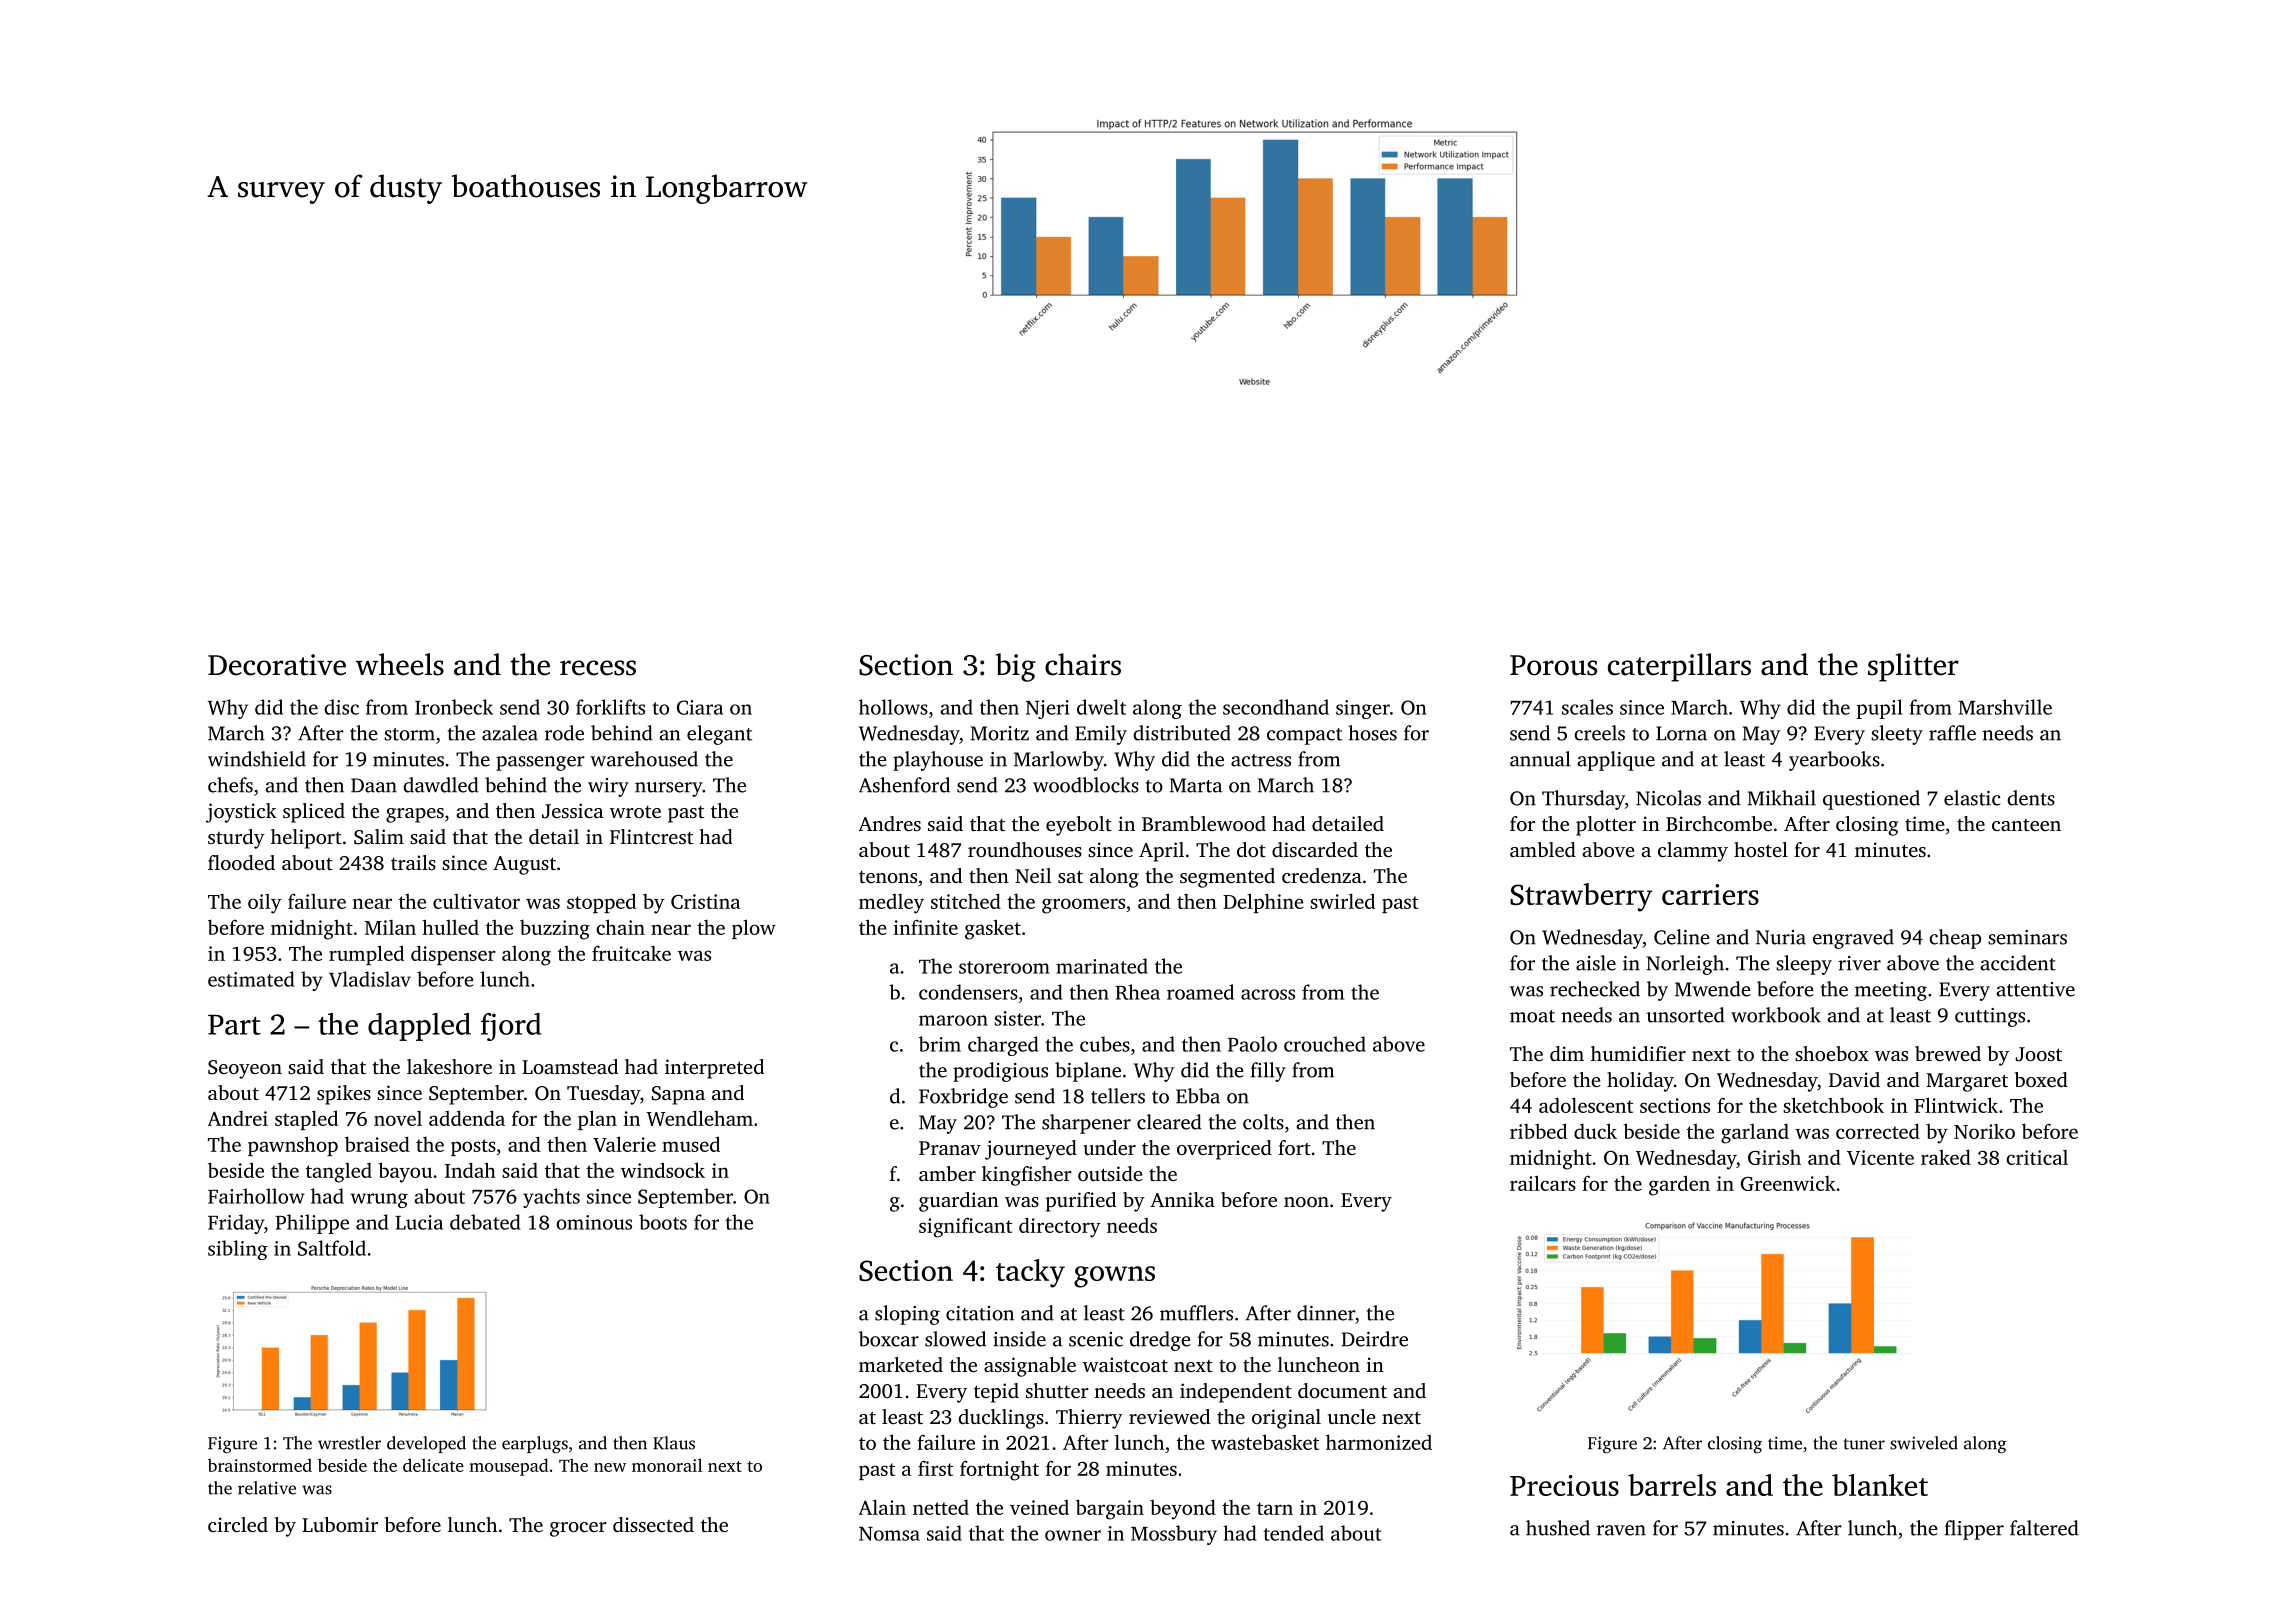 This screenshot has height=1620, width=2292. I want to click on Decorative, so click(277, 665).
